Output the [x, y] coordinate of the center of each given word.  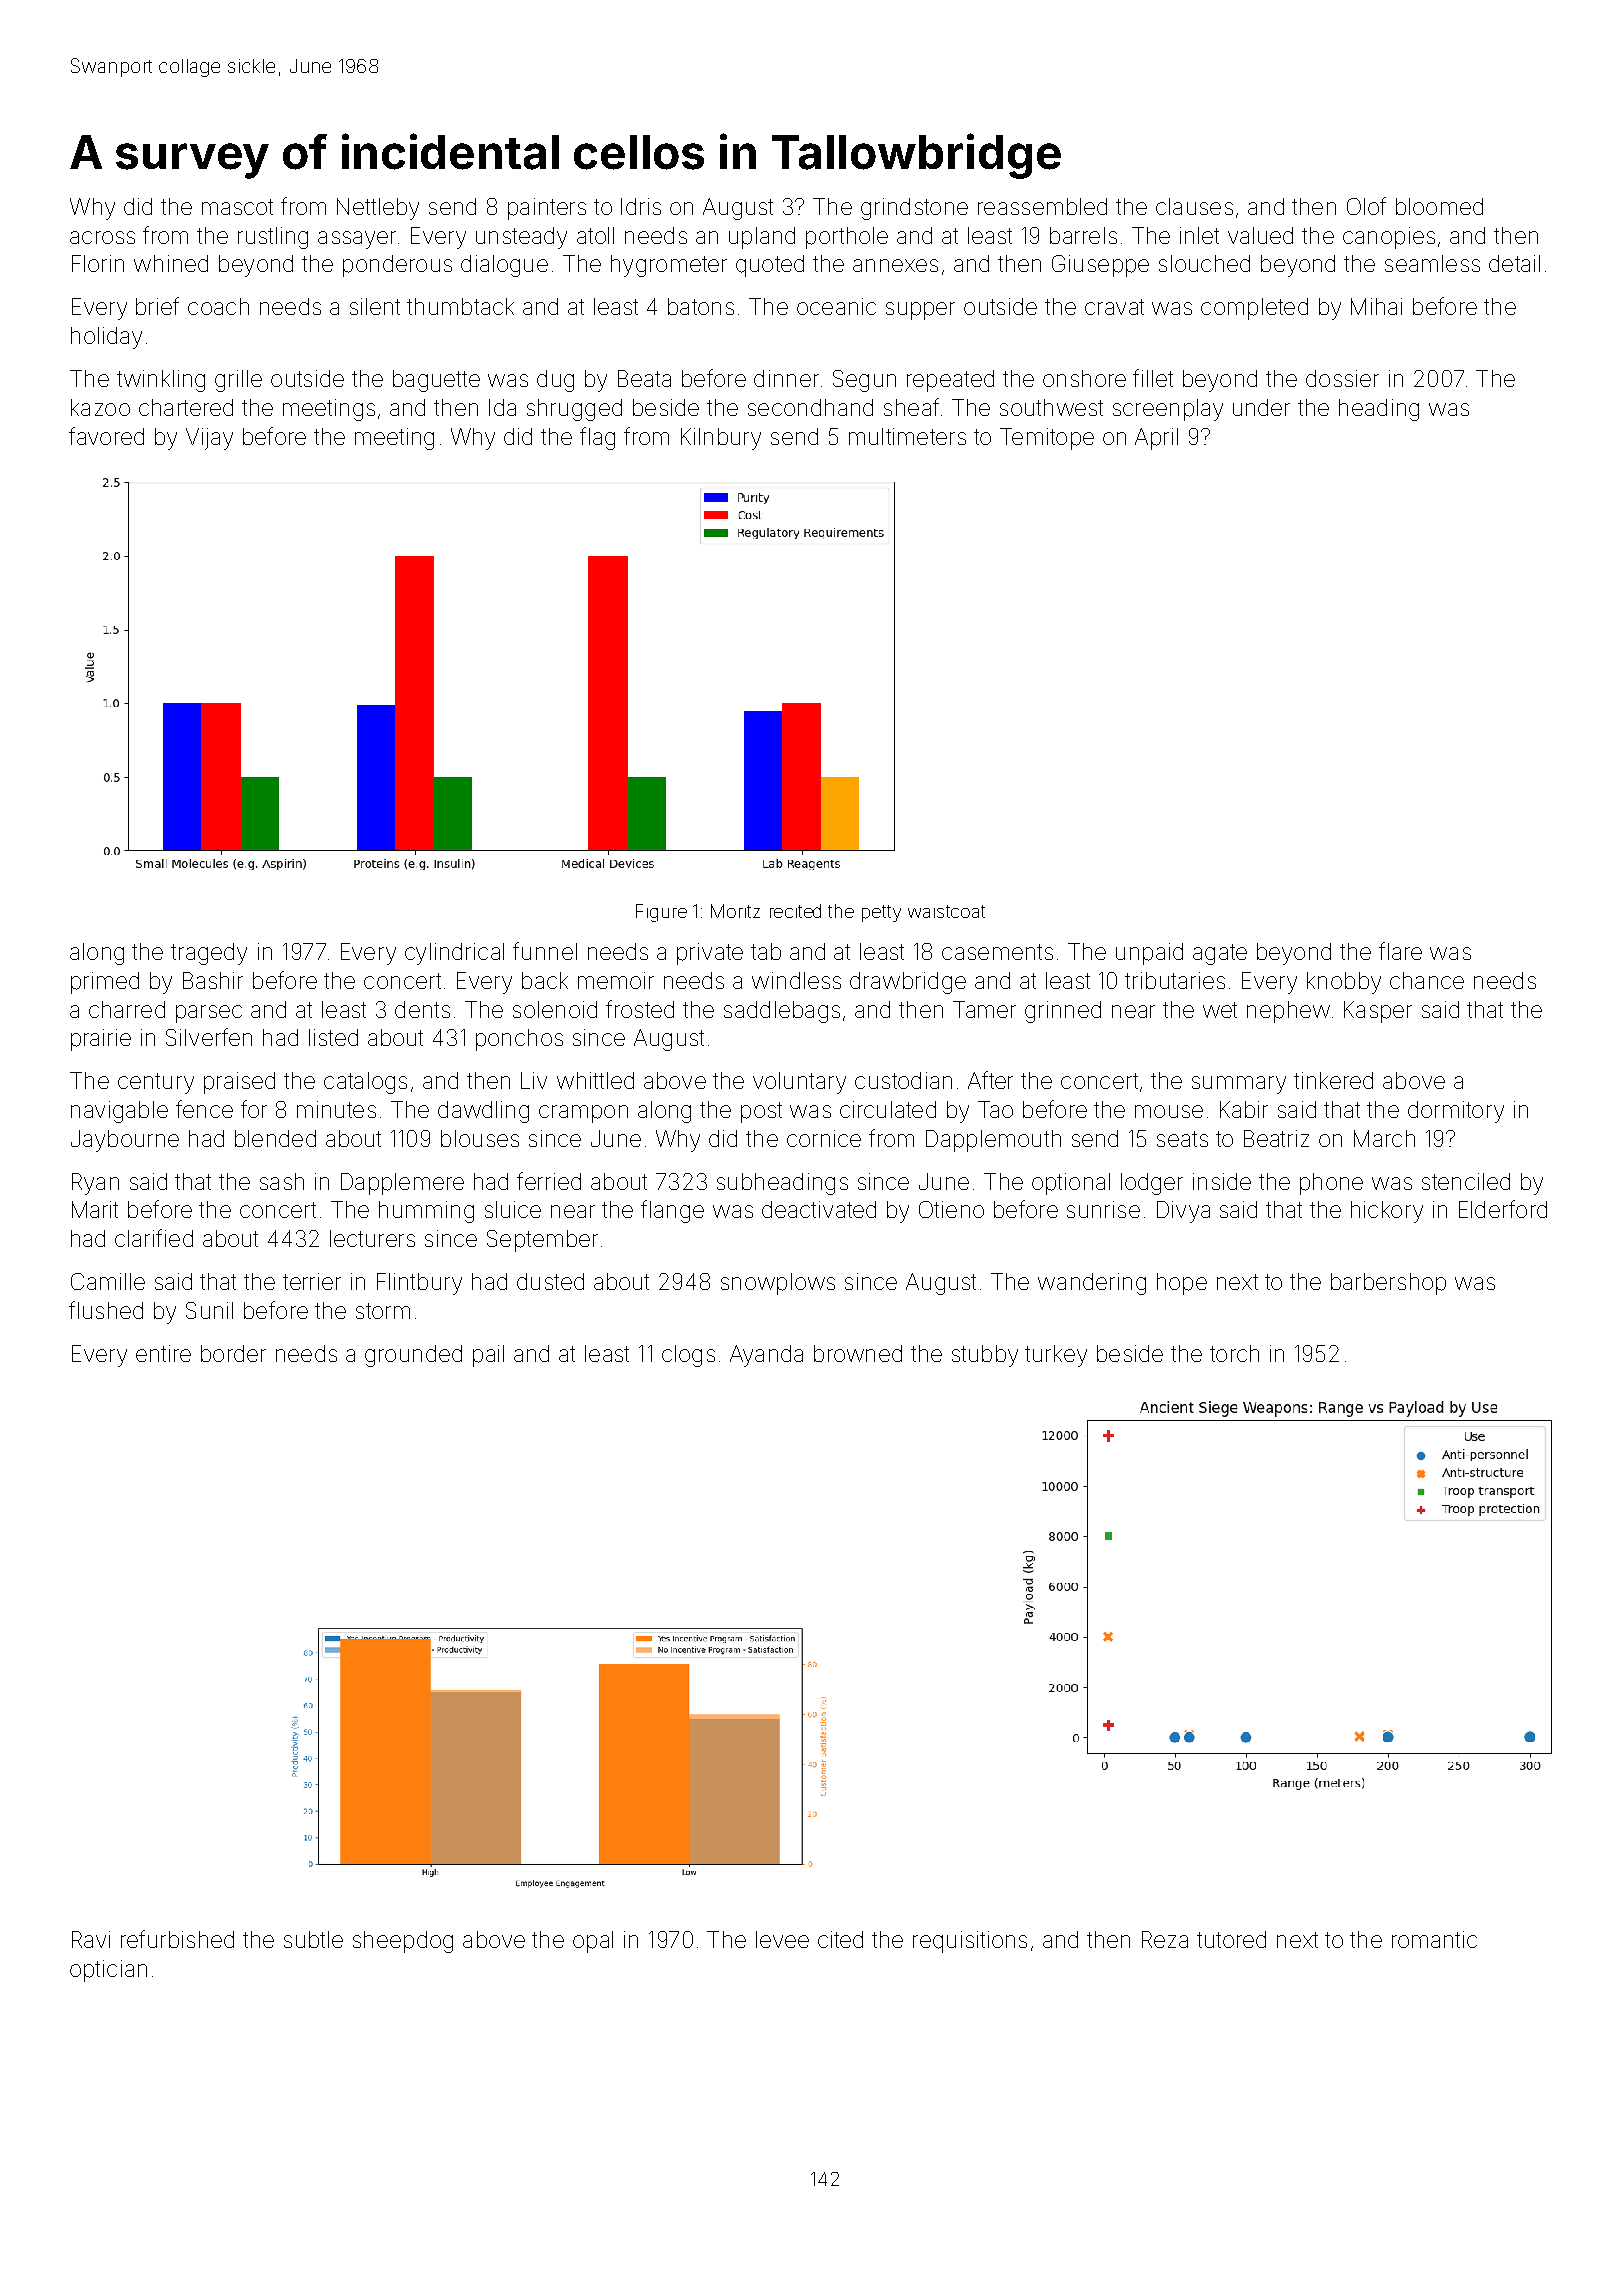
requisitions [970, 1942]
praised [239, 1083]
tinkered [1333, 1080]
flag [597, 438]
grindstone [914, 209]
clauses [1194, 206]
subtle [313, 1939]
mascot [237, 207]
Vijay [209, 439]
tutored [1231, 1939]
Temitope [1047, 439]
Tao [995, 1109]
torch [1234, 1353]
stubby [985, 1356]
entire [163, 1353]
